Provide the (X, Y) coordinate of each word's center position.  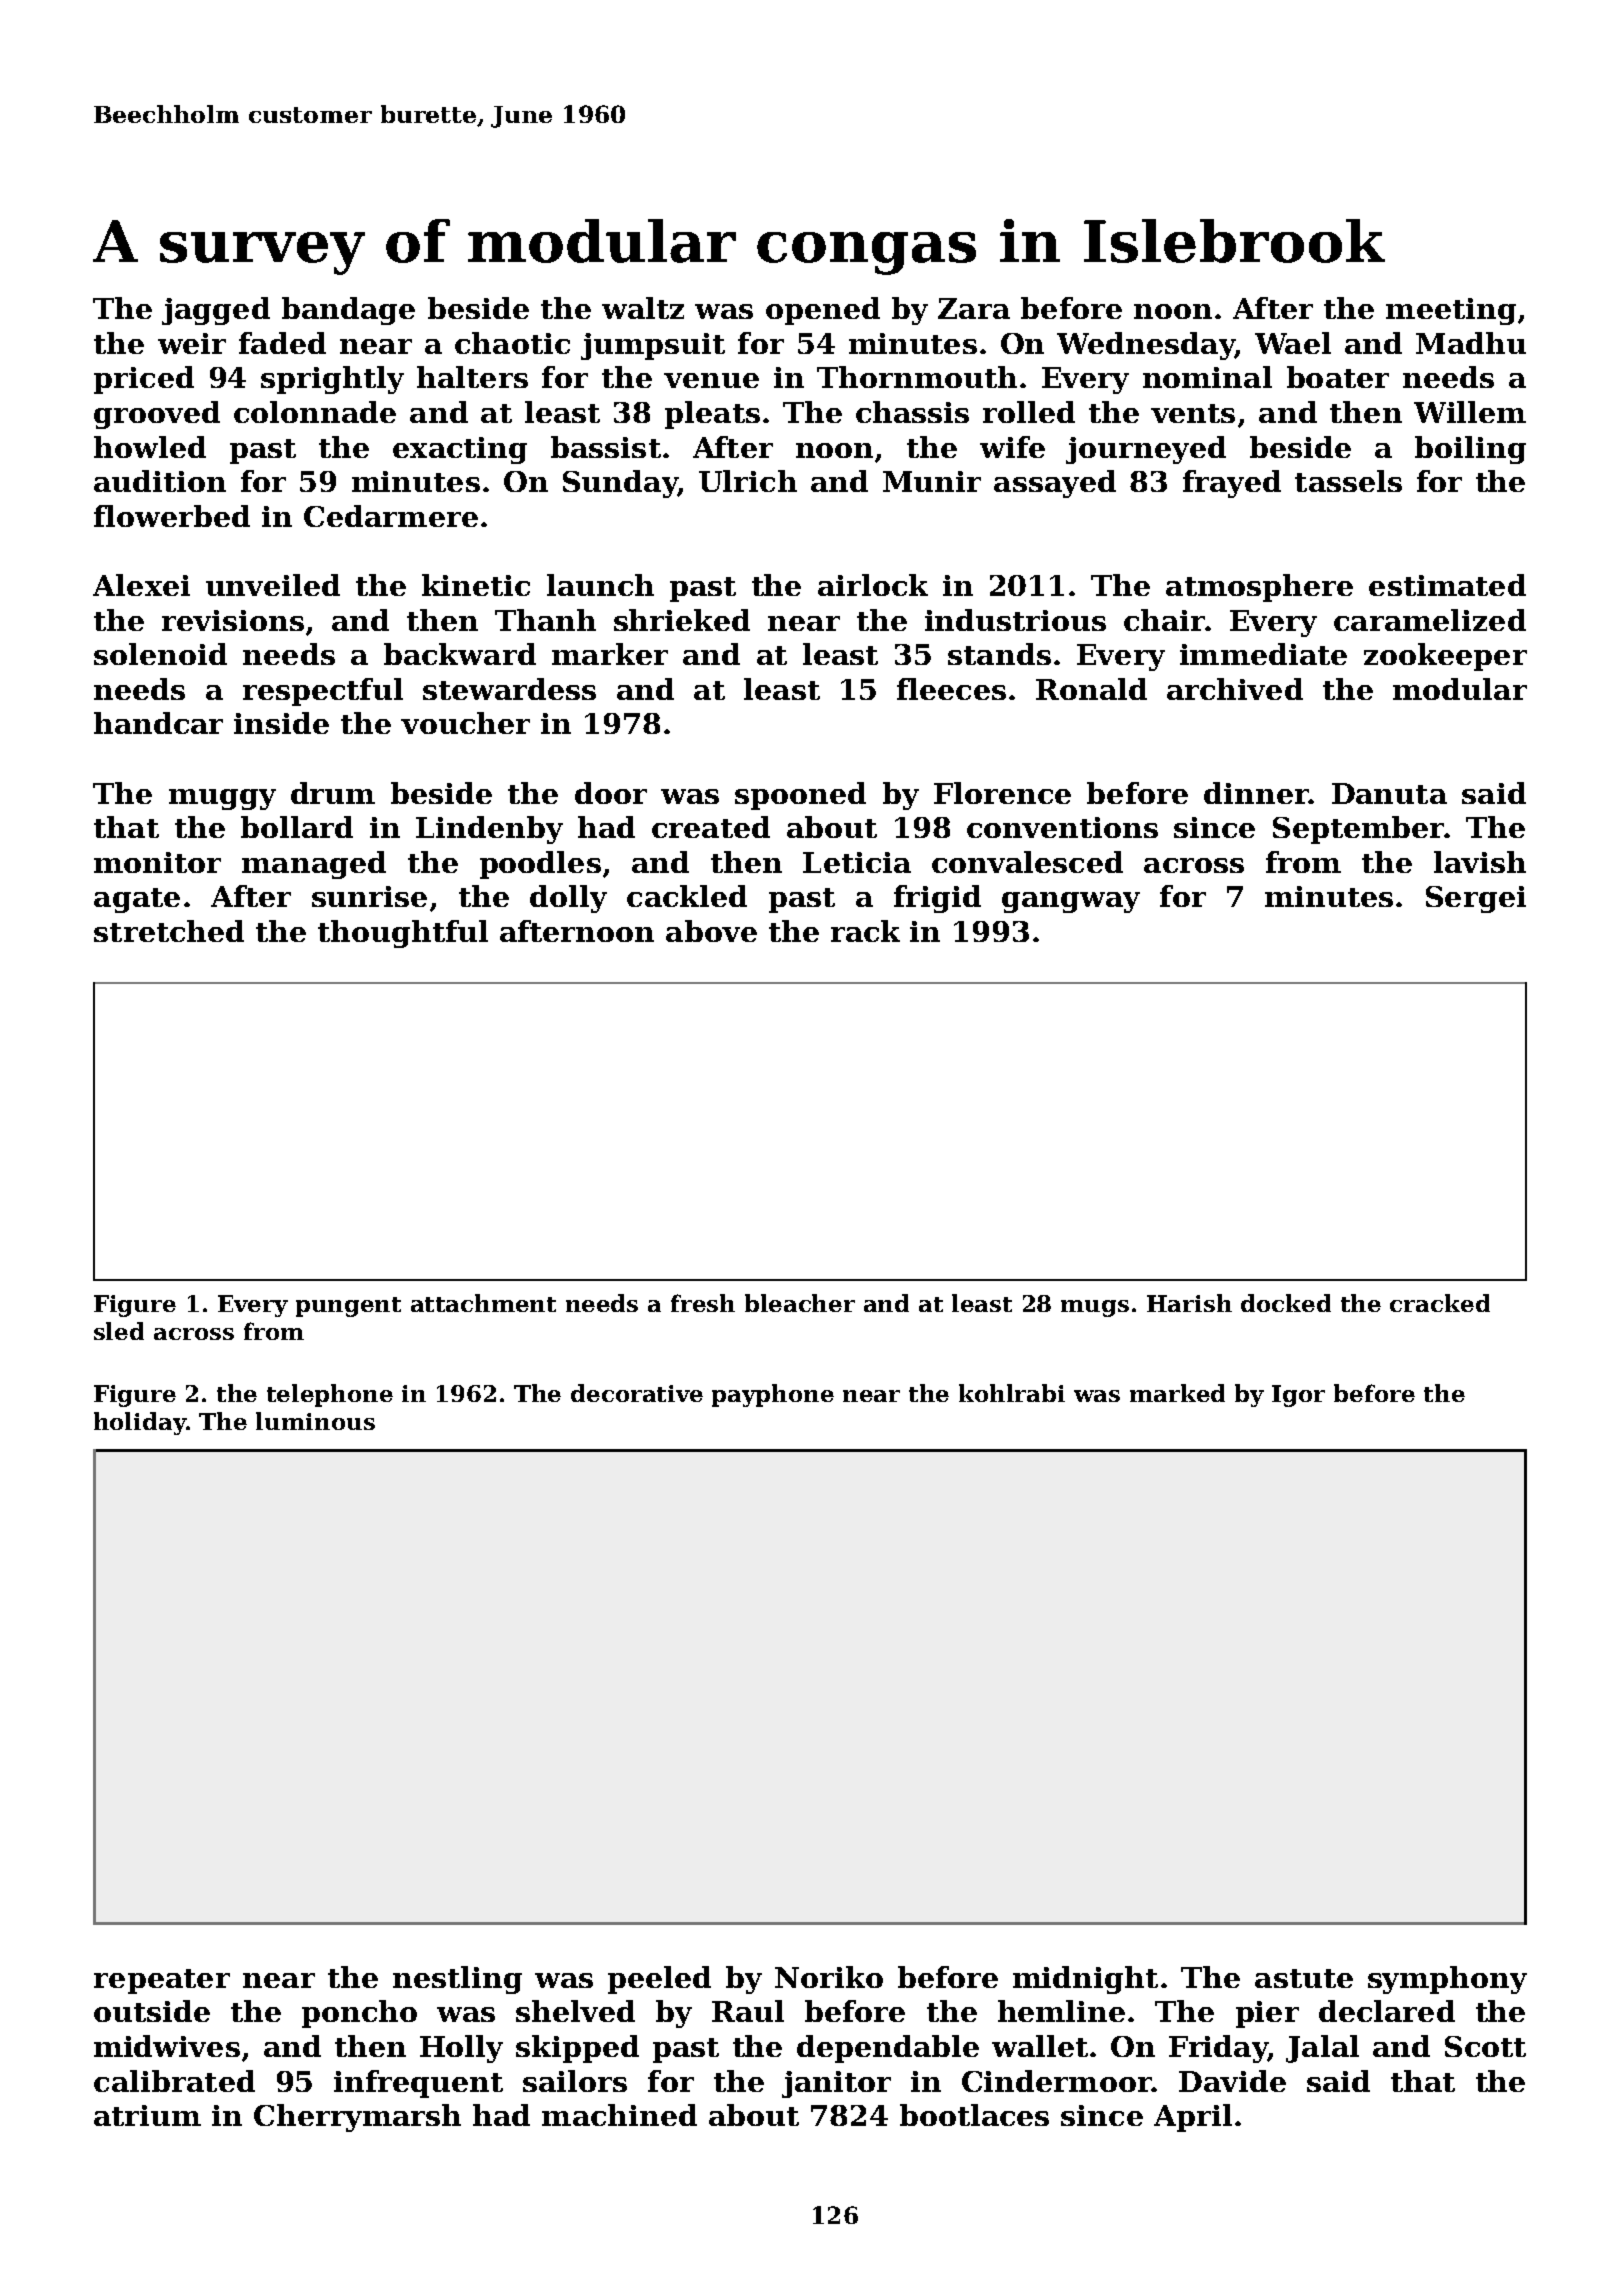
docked (1286, 1303)
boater (1338, 377)
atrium (147, 2115)
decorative (637, 1393)
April (1193, 2118)
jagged (216, 311)
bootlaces (974, 2115)
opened (823, 311)
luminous (315, 1421)
